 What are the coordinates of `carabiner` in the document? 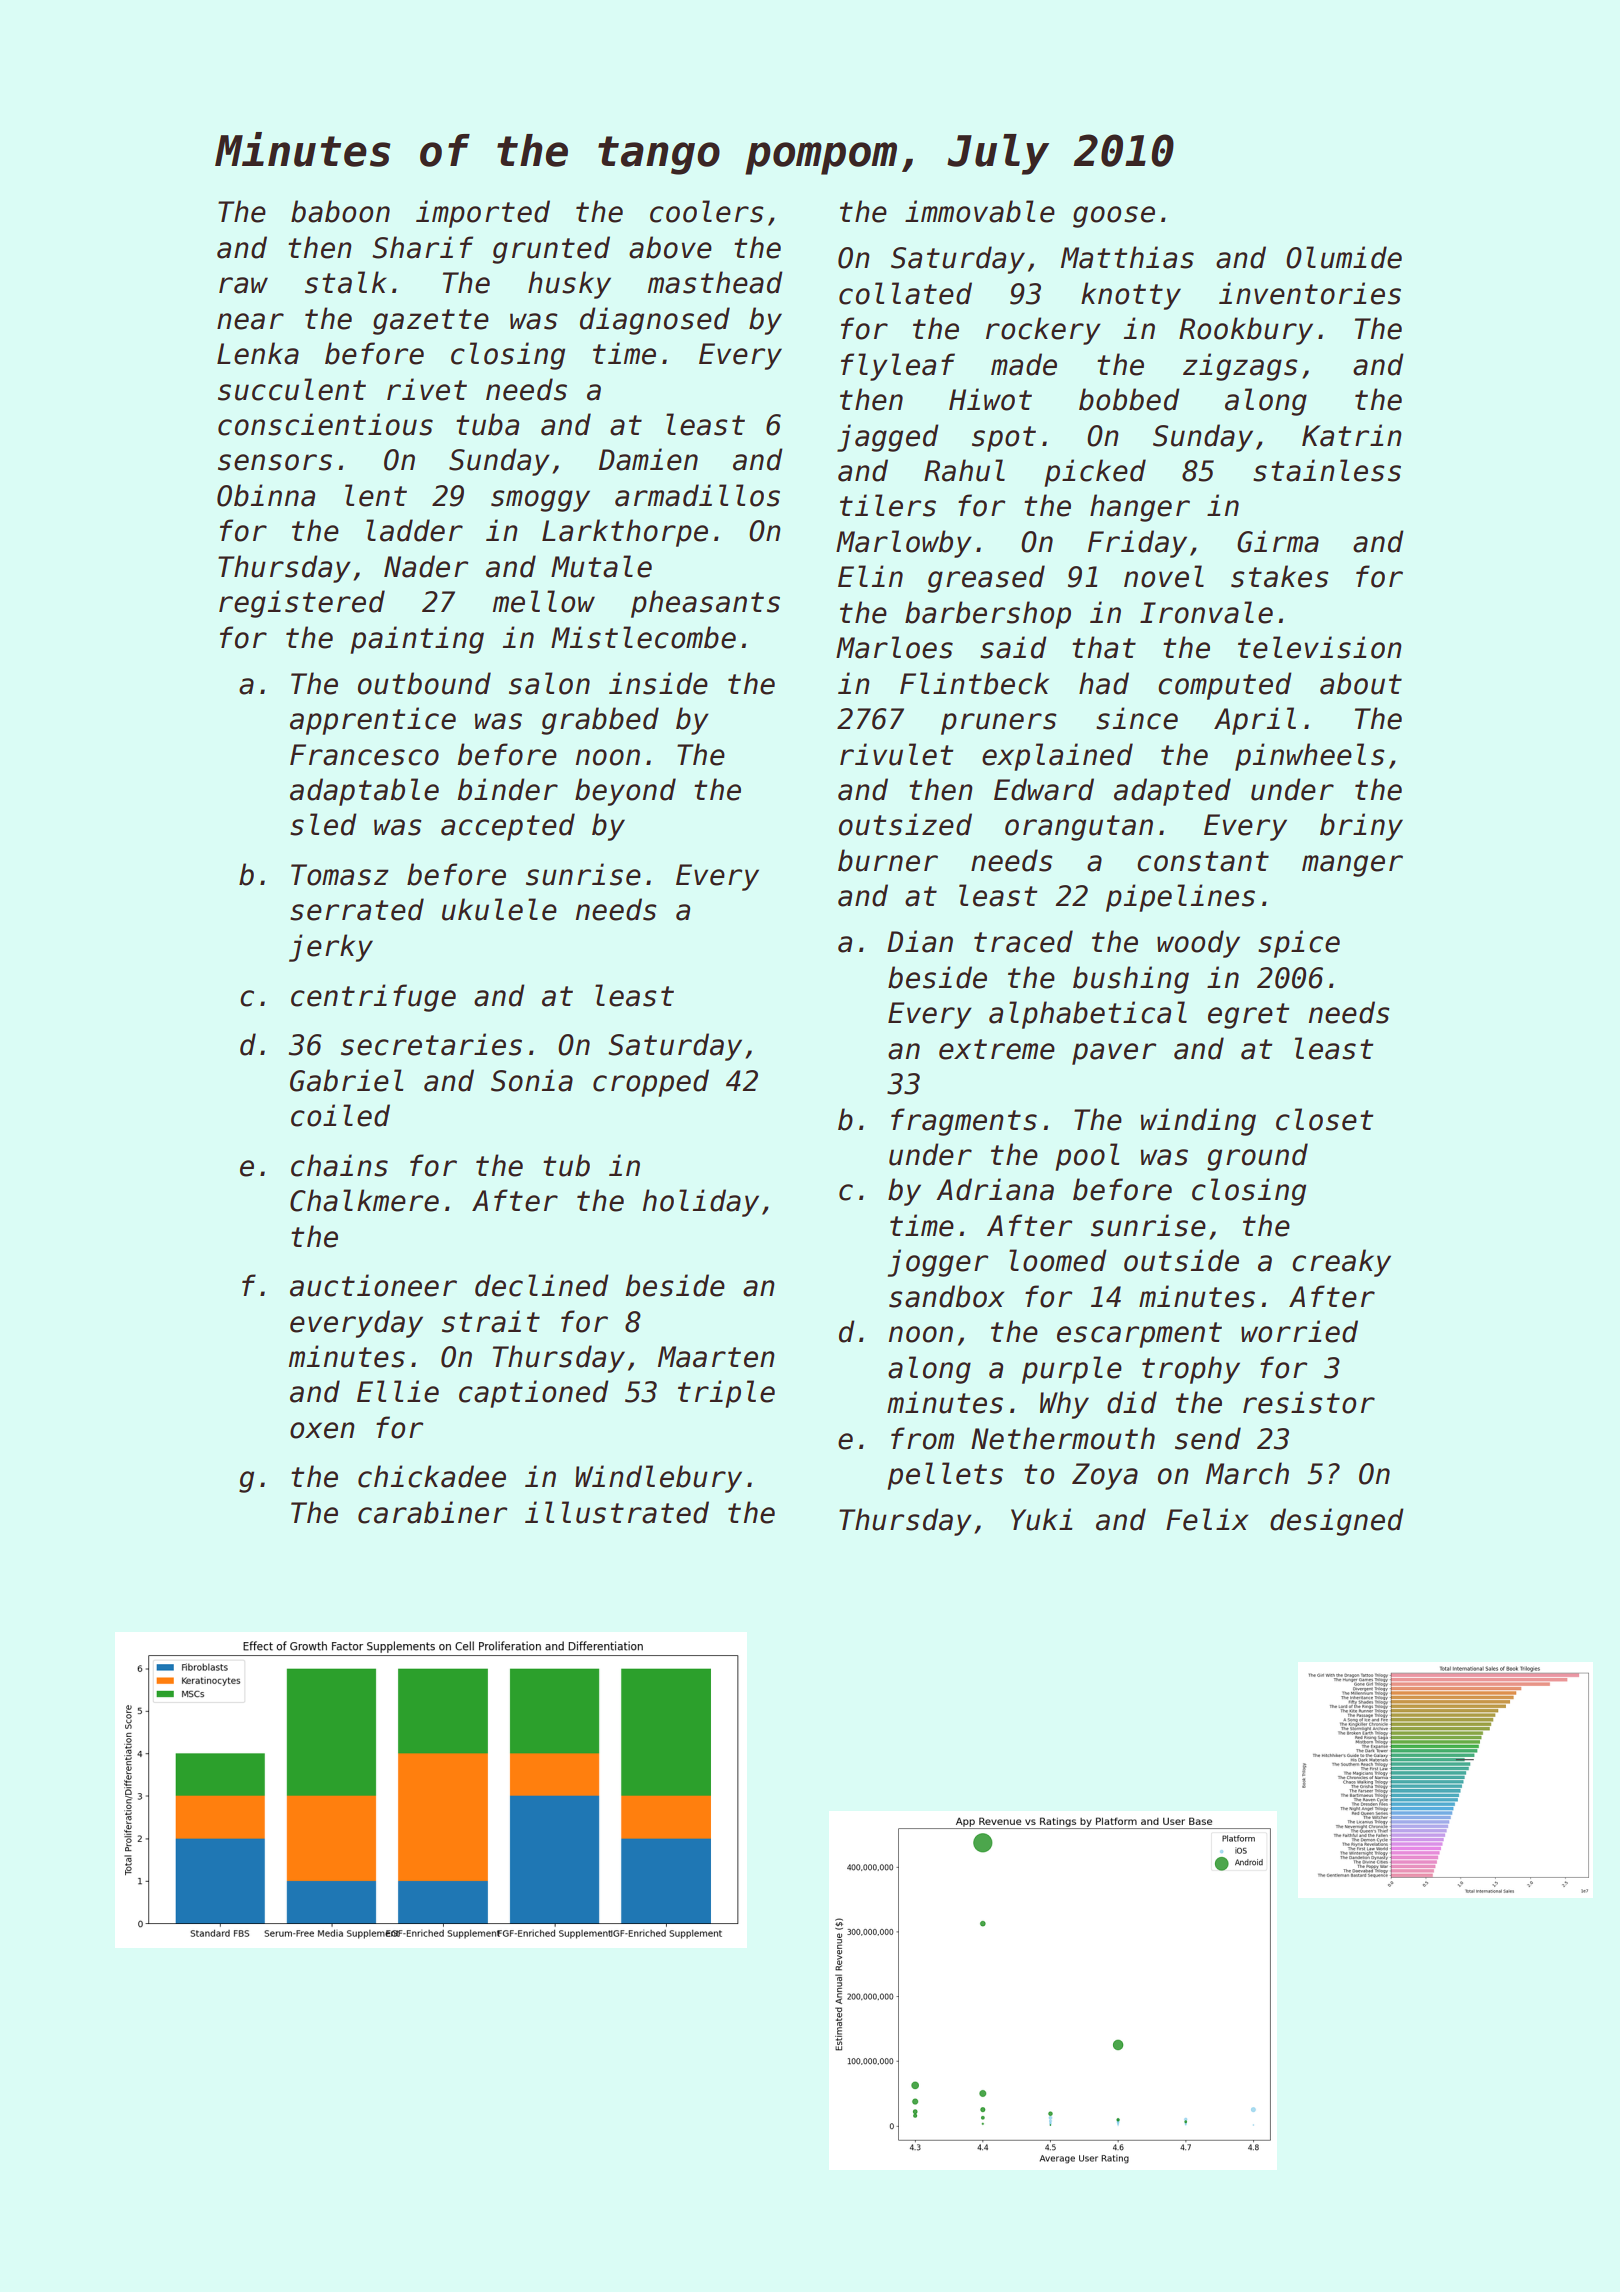 It's located at (432, 1512).
